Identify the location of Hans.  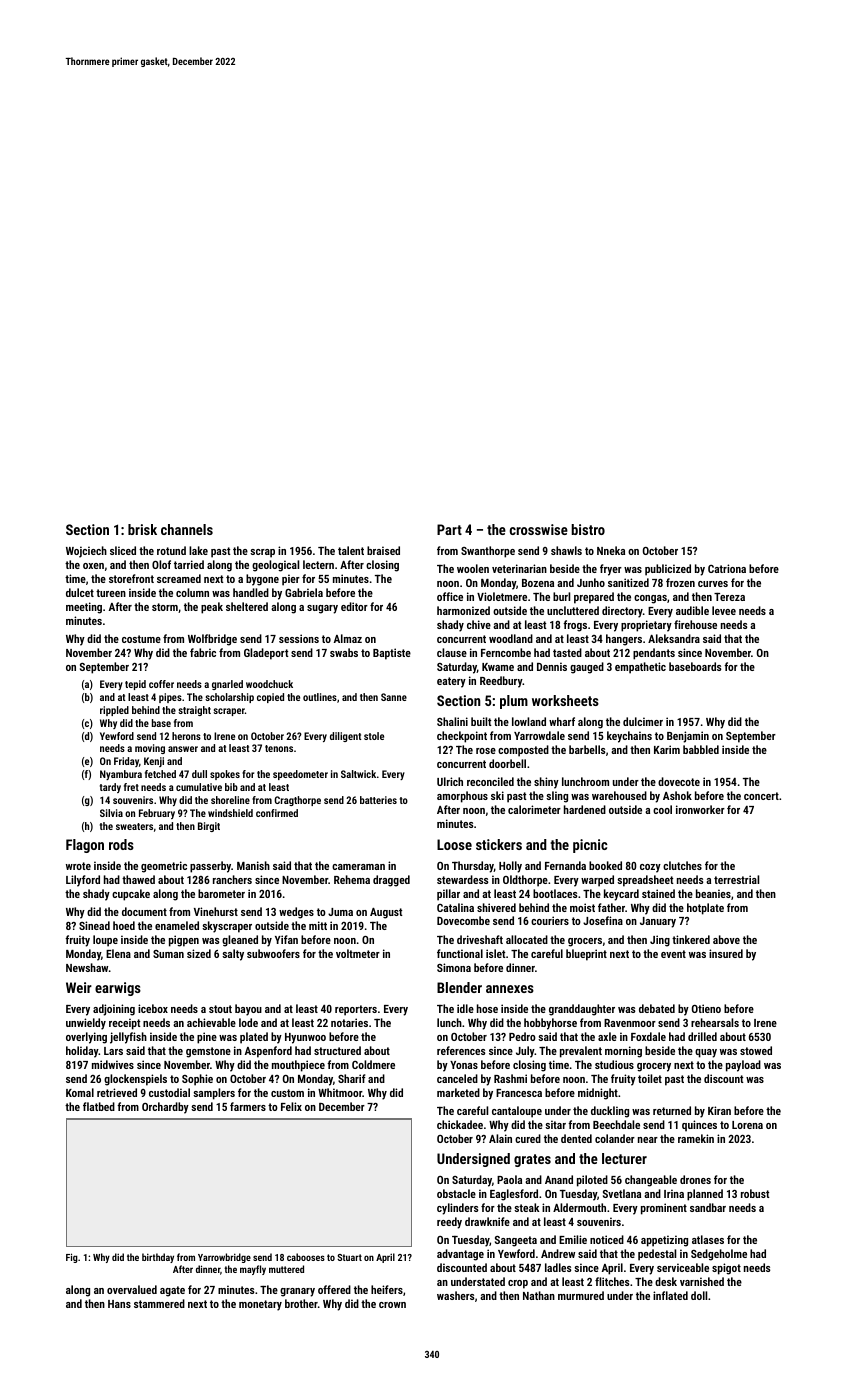
(119, 1304).
